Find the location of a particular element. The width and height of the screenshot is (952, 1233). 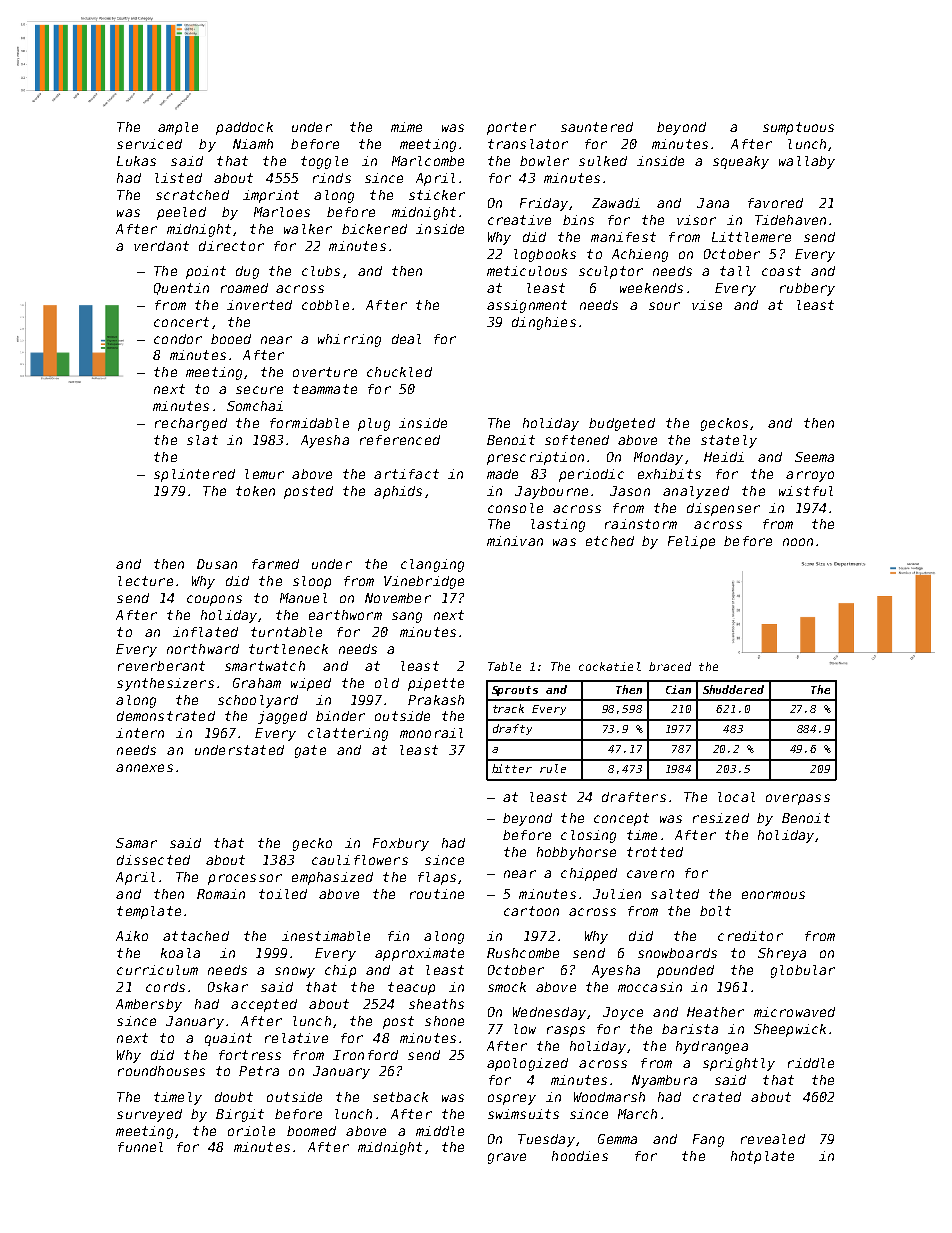

splintered is located at coordinates (194, 475).
